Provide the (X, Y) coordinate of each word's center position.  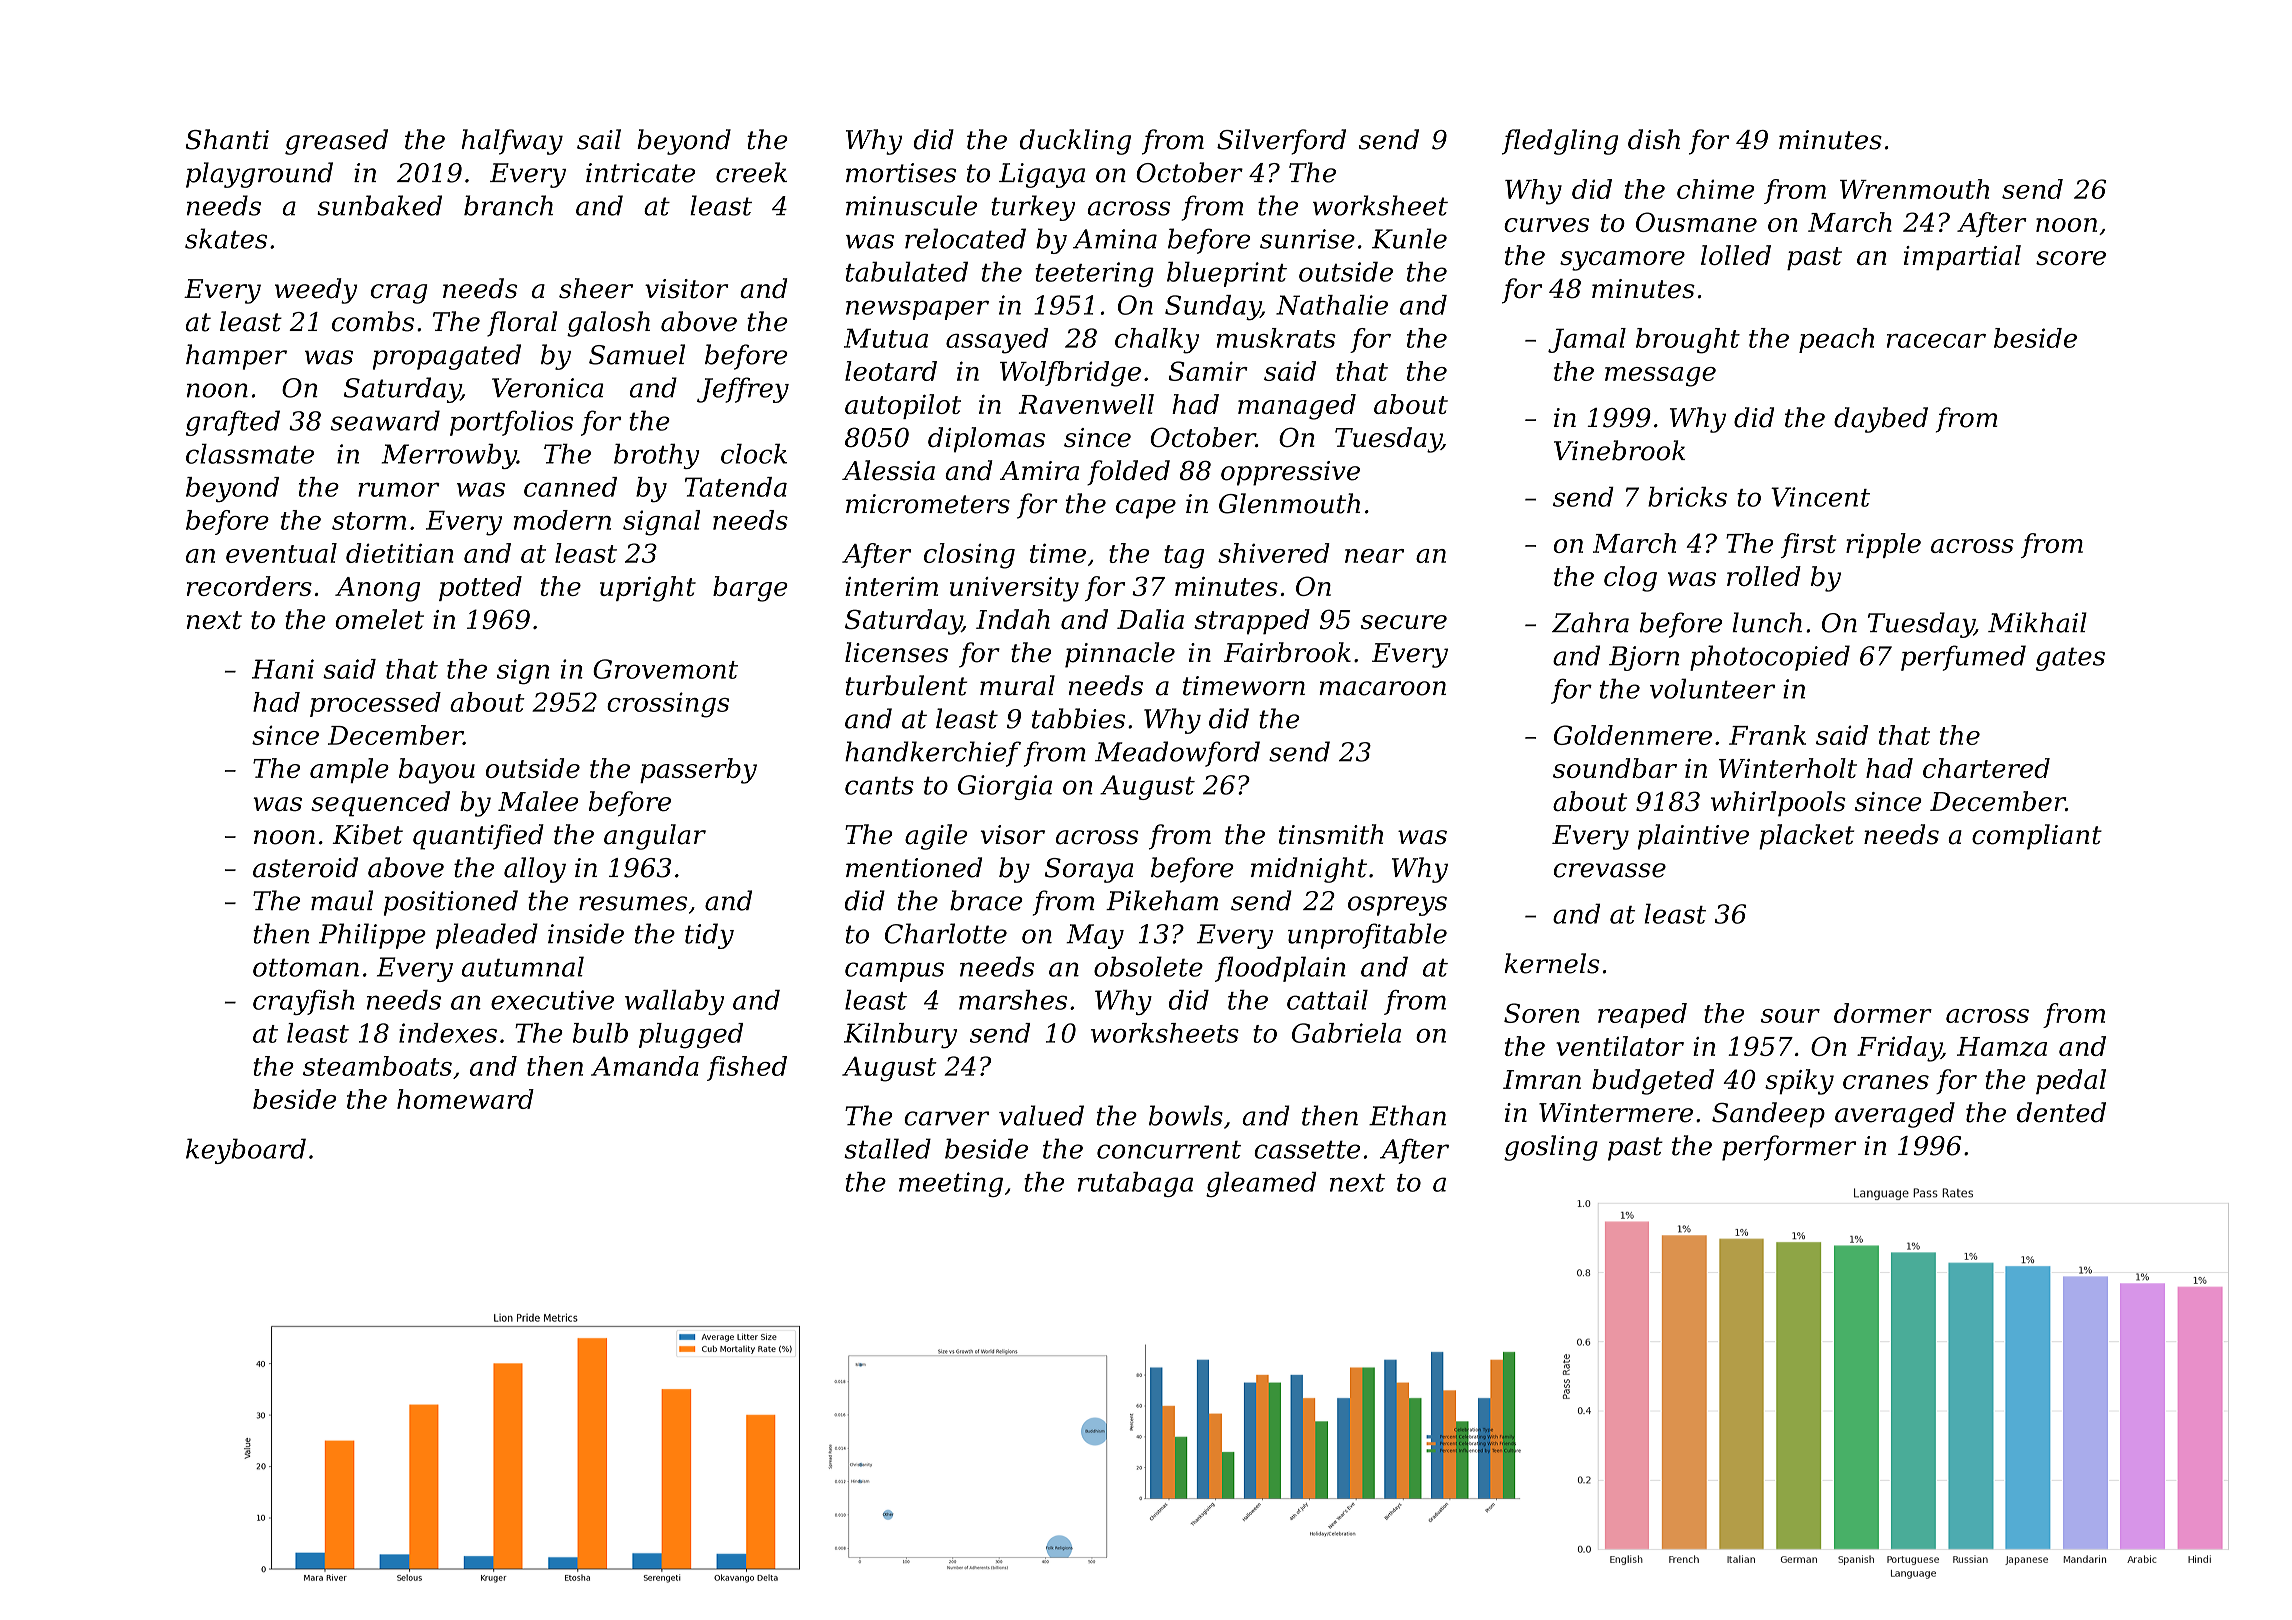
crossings (668, 705)
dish (1654, 139)
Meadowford (1177, 754)
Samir (1208, 371)
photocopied (1770, 658)
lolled (1736, 255)
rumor (399, 489)
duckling (1075, 142)
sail (599, 139)
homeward (465, 1099)
